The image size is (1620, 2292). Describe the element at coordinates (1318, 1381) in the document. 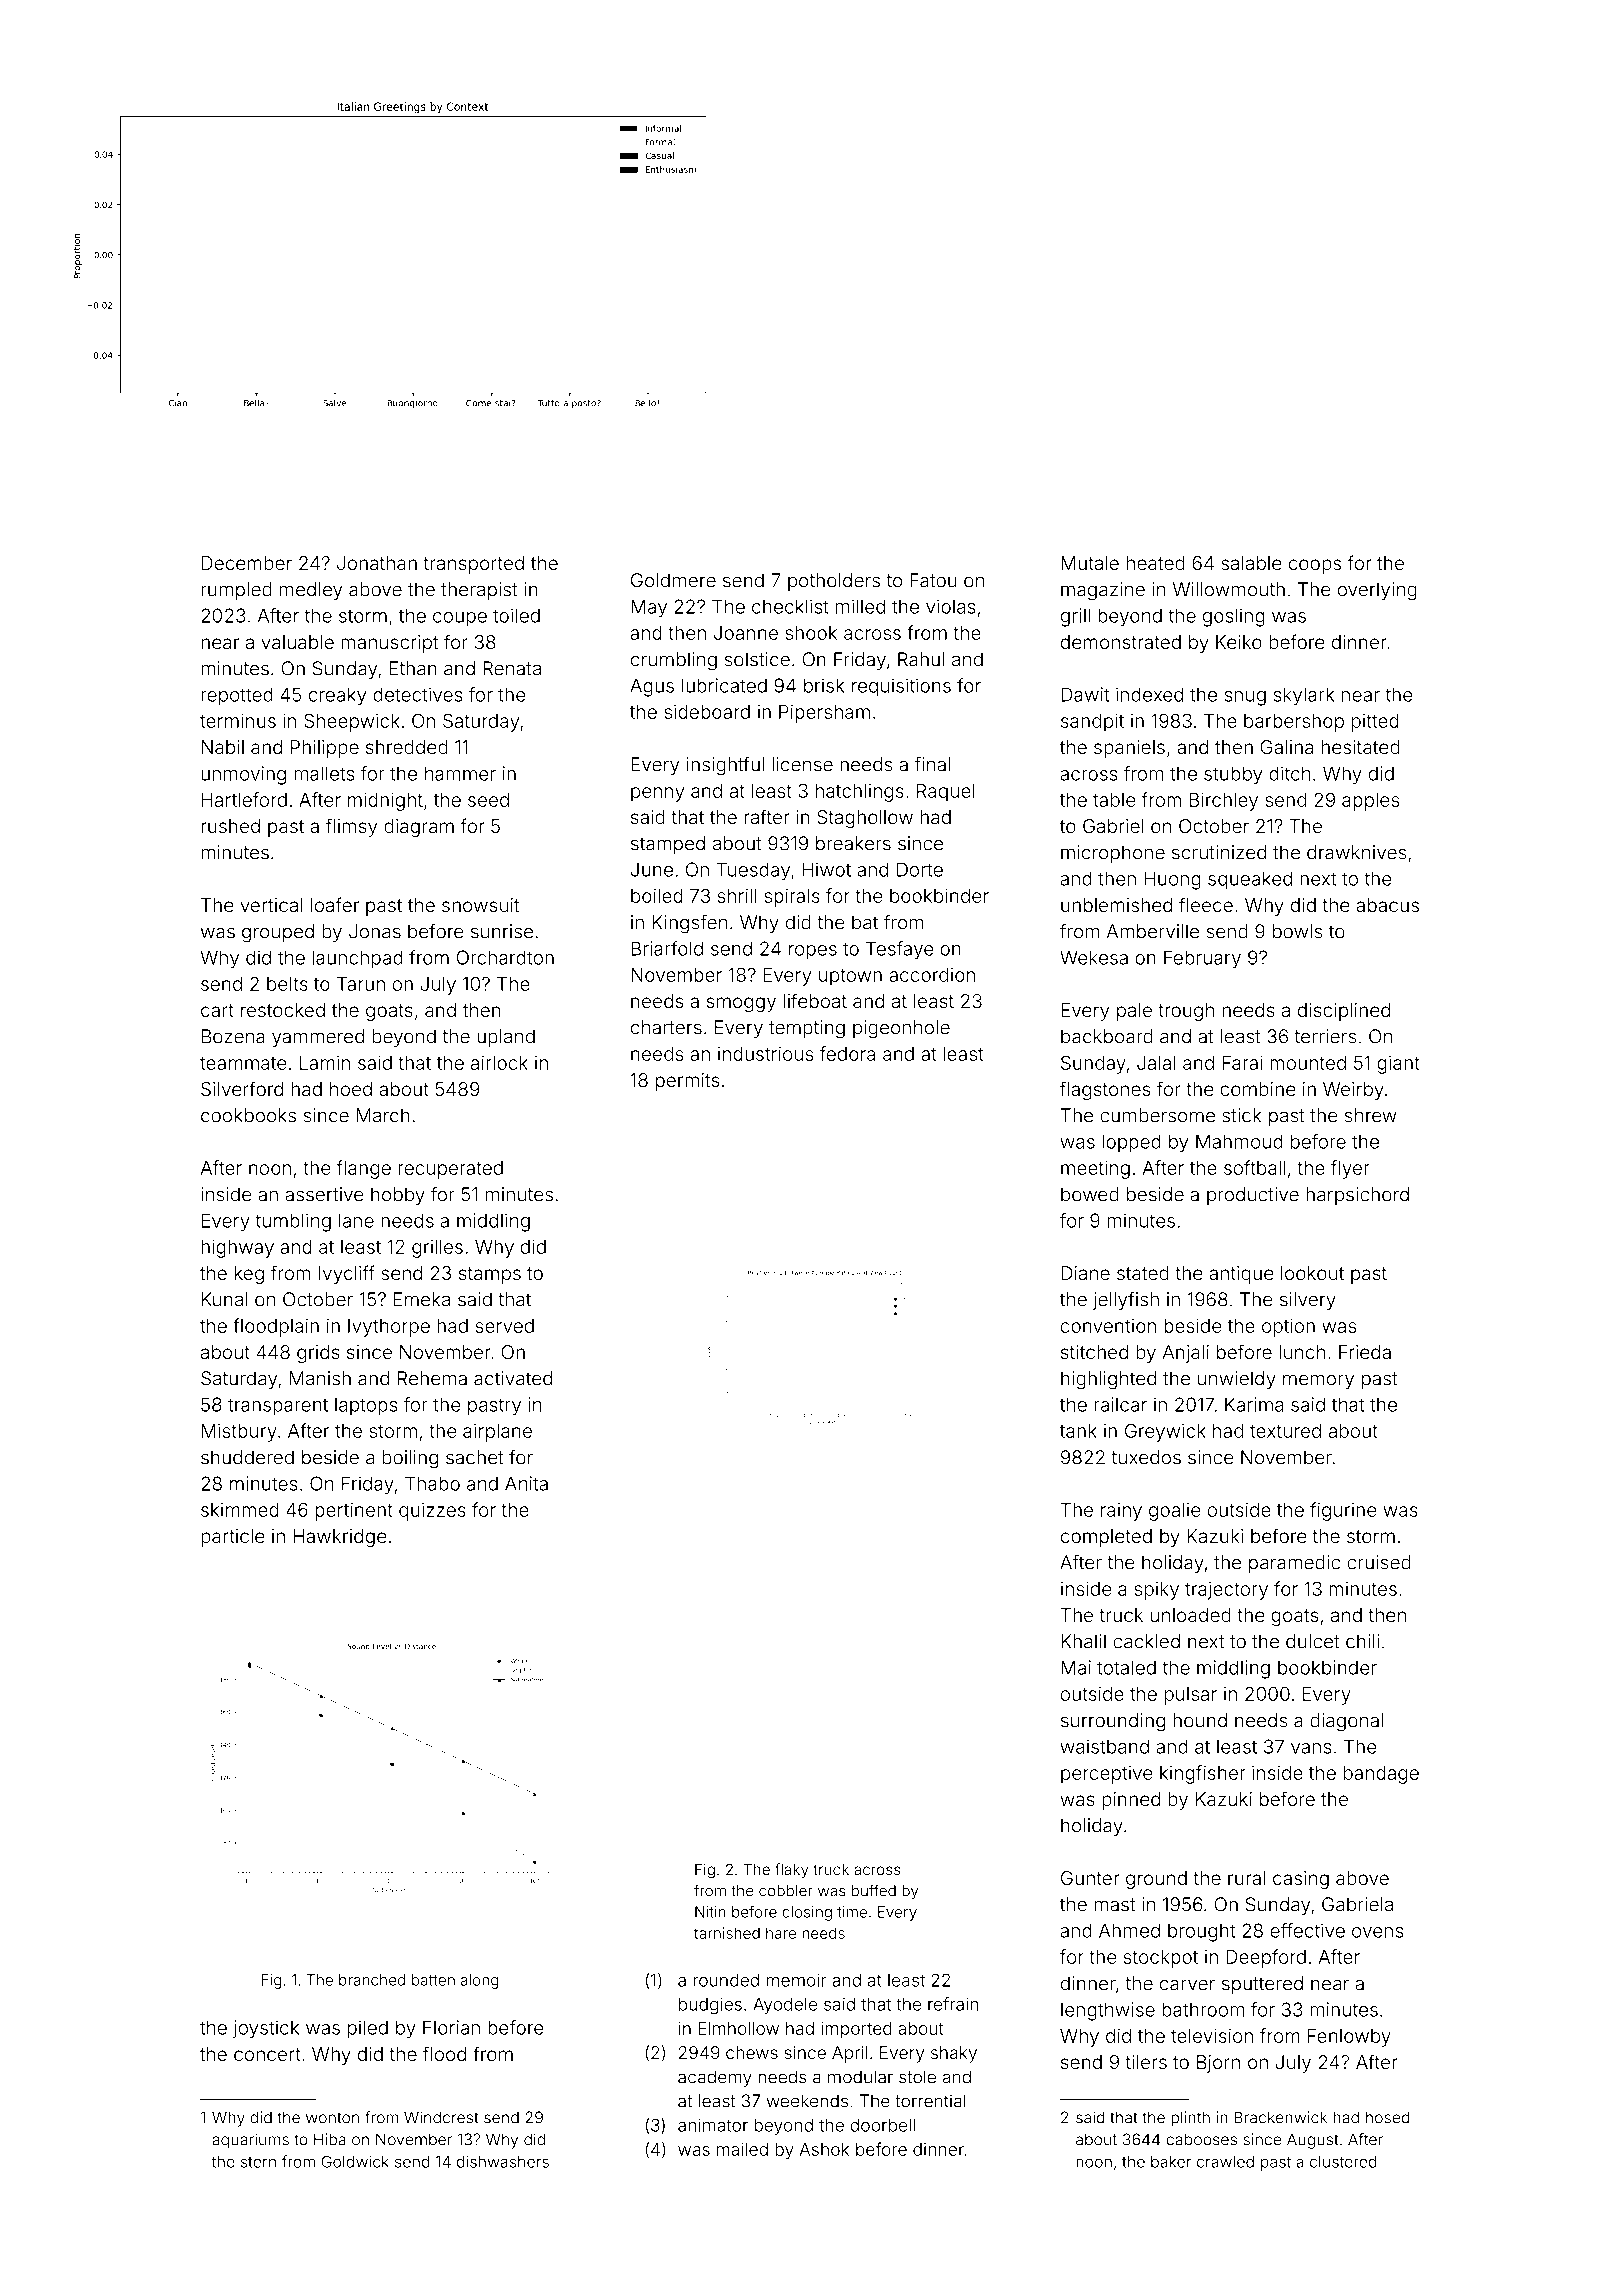

I see `memory` at that location.
